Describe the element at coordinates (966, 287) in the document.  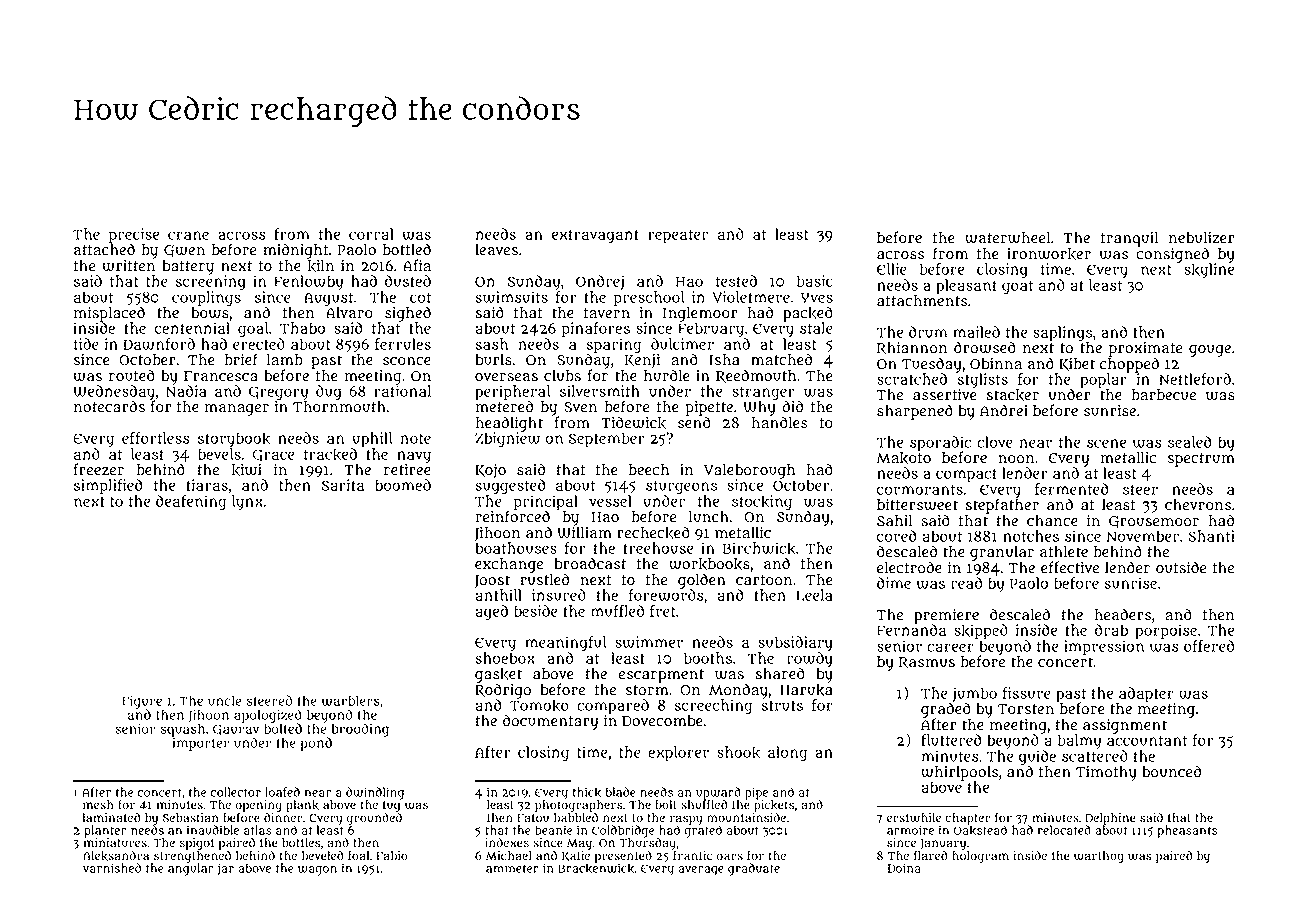
I see `pleasant` at that location.
